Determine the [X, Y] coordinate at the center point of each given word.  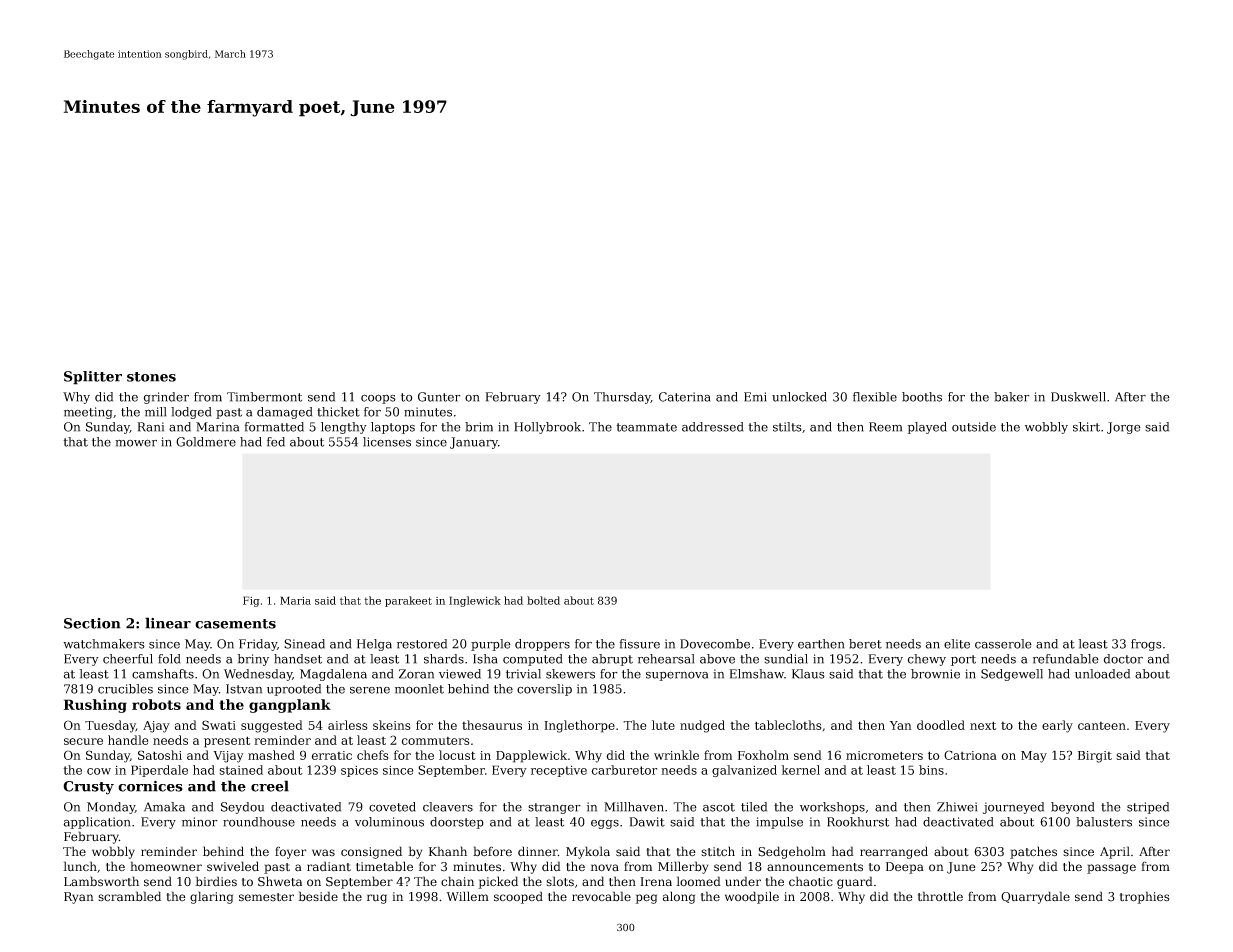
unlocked [799, 397]
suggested [272, 726]
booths [922, 397]
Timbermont [264, 397]
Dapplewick [531, 756]
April [1115, 852]
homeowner [166, 866]
